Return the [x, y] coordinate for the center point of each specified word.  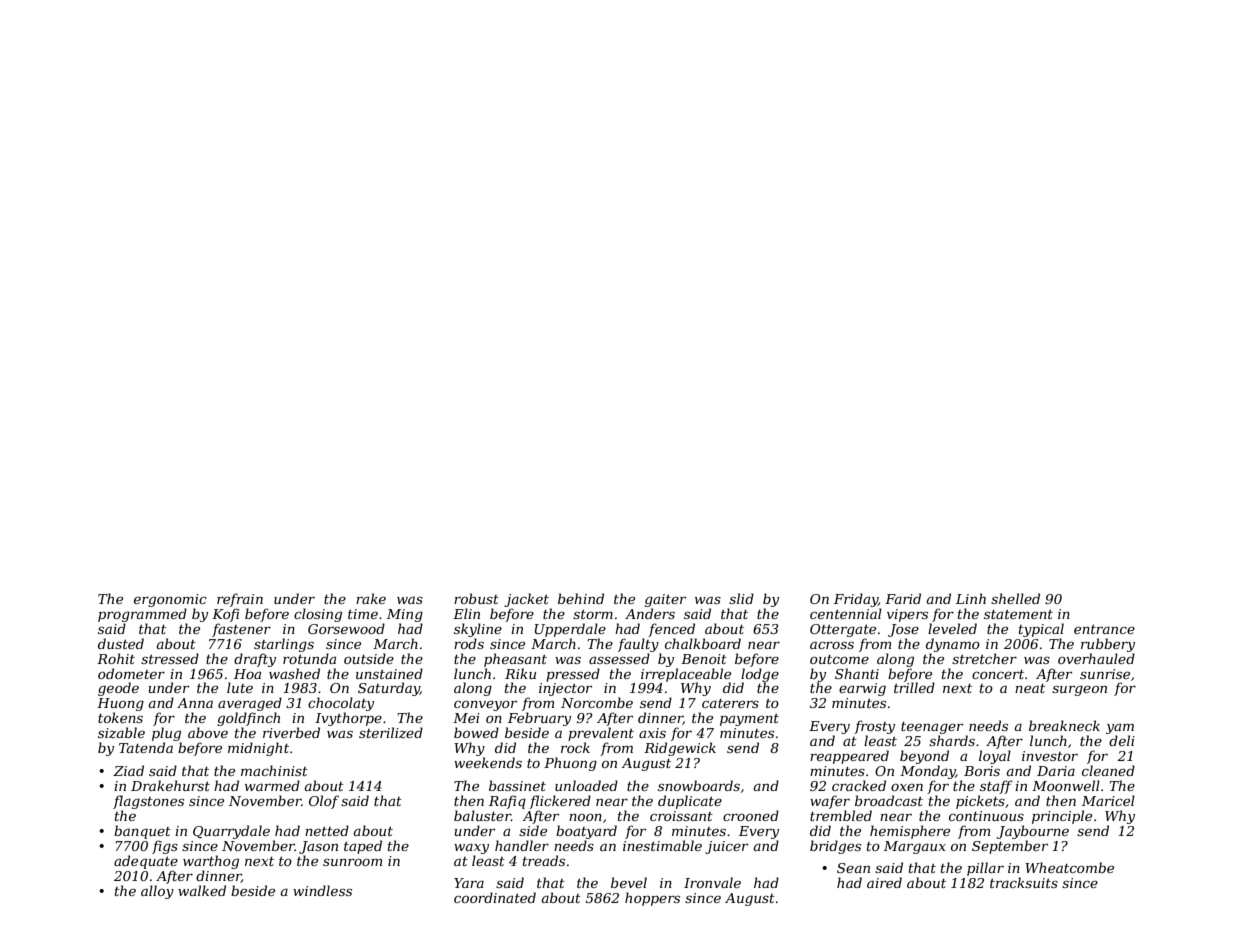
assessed [619, 658]
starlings [284, 645]
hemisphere [910, 832]
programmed [142, 615]
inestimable [662, 845]
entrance [1104, 629]
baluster [482, 815]
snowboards [699, 785]
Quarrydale [231, 832]
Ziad [128, 770]
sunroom [352, 862]
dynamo [953, 645]
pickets [980, 802]
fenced [671, 630]
